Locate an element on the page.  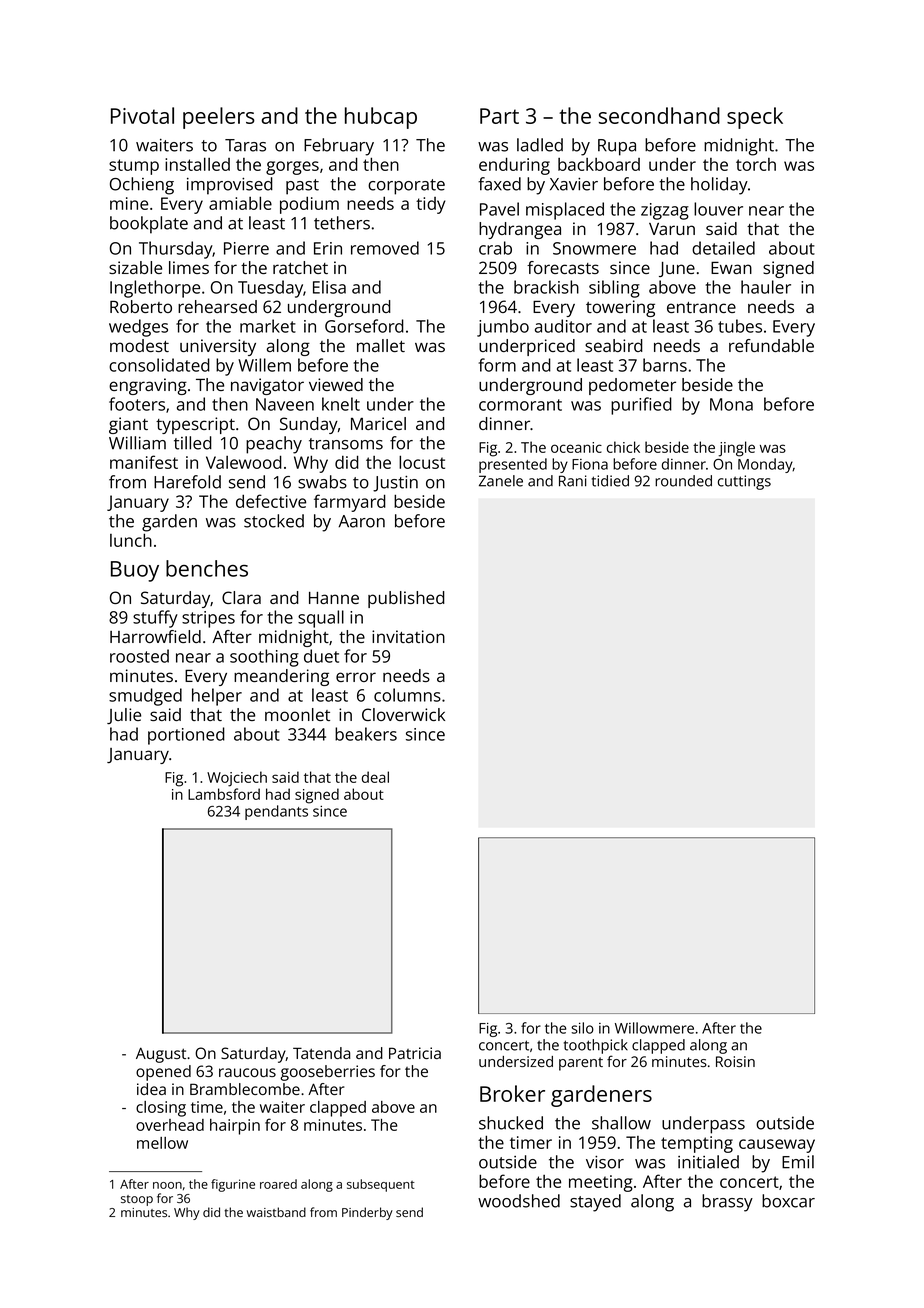
mallet is located at coordinates (381, 345).
